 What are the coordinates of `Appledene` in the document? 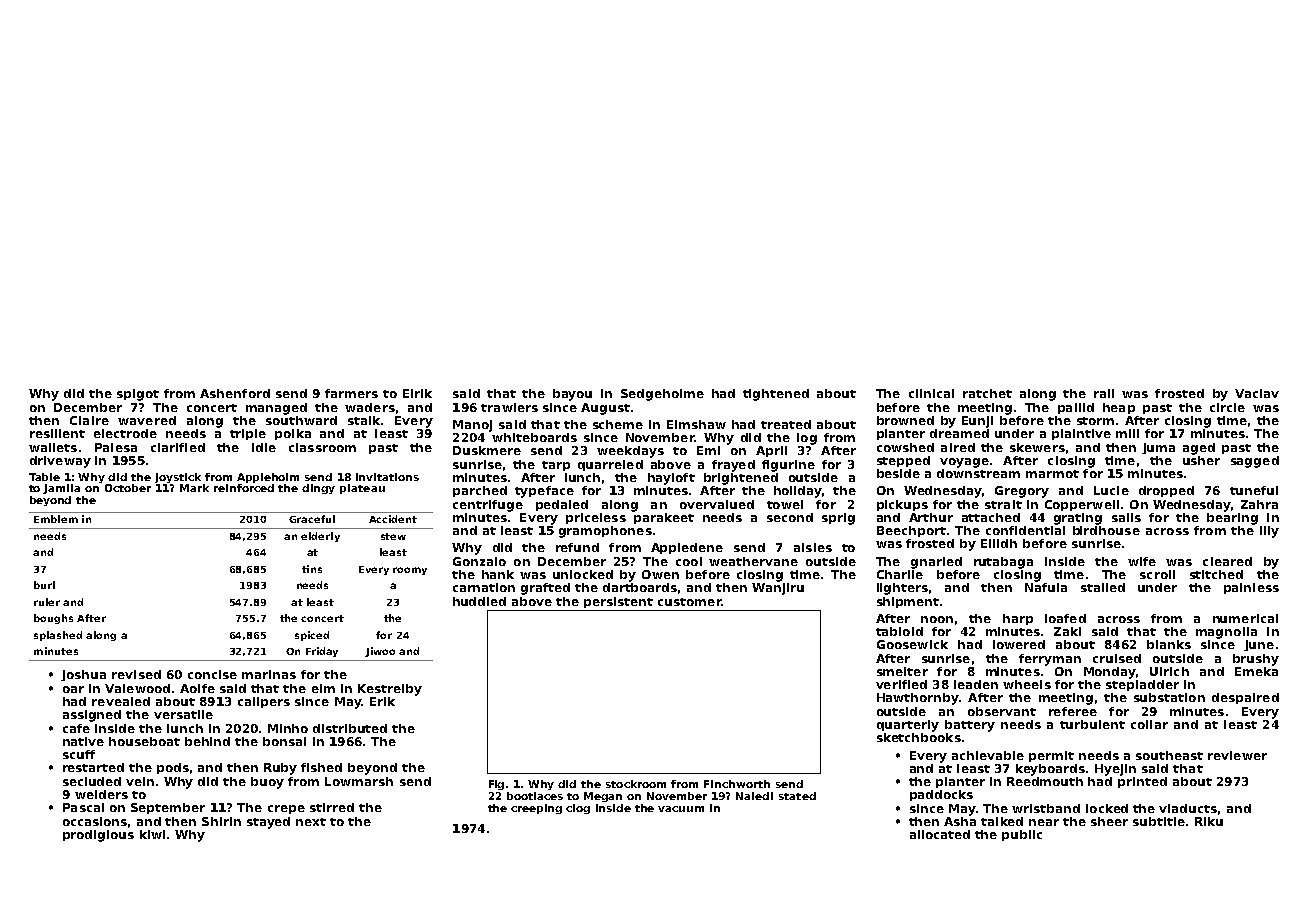 It's located at (687, 548).
